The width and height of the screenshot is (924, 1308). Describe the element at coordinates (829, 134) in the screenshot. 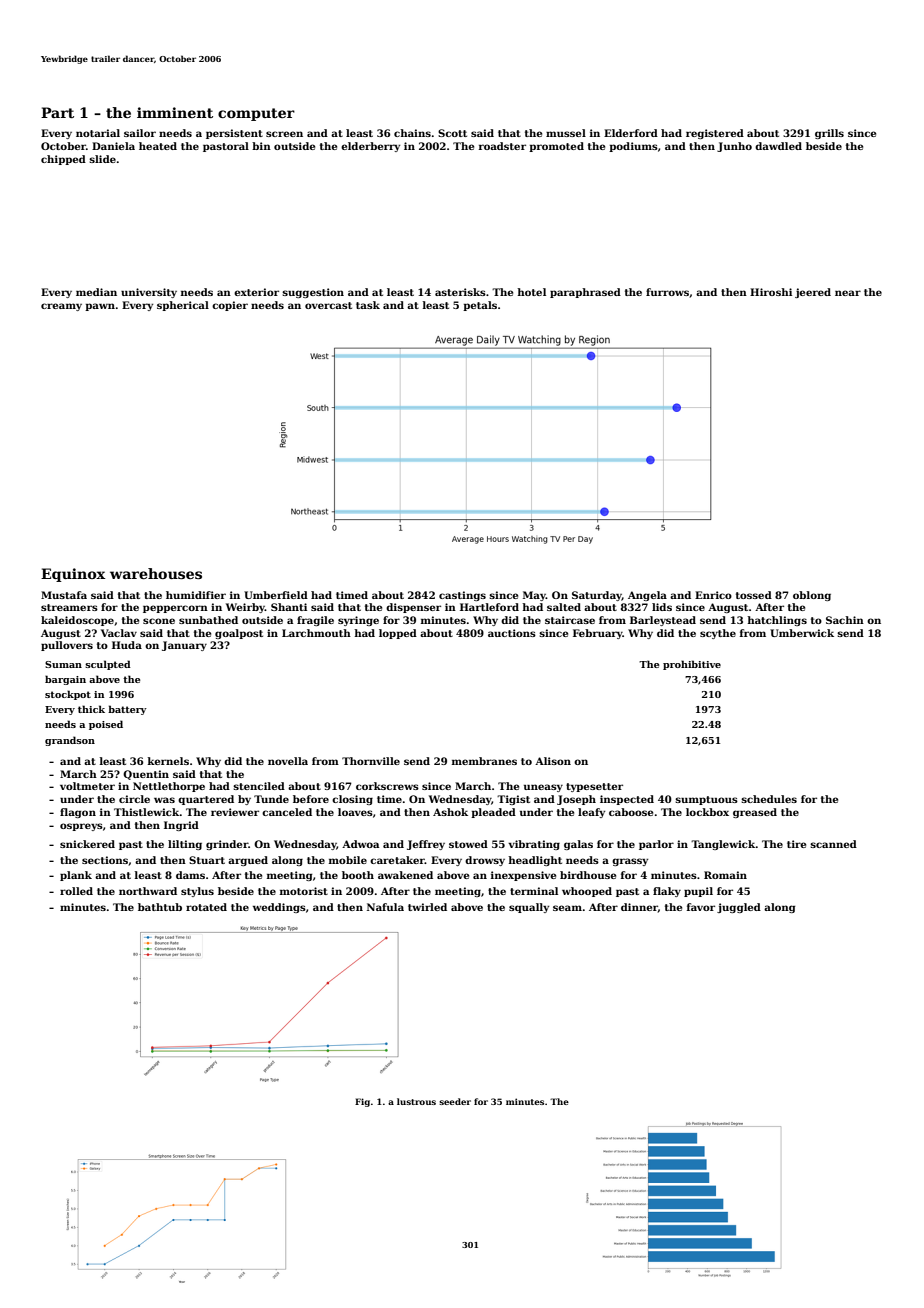

I see `grills` at that location.
